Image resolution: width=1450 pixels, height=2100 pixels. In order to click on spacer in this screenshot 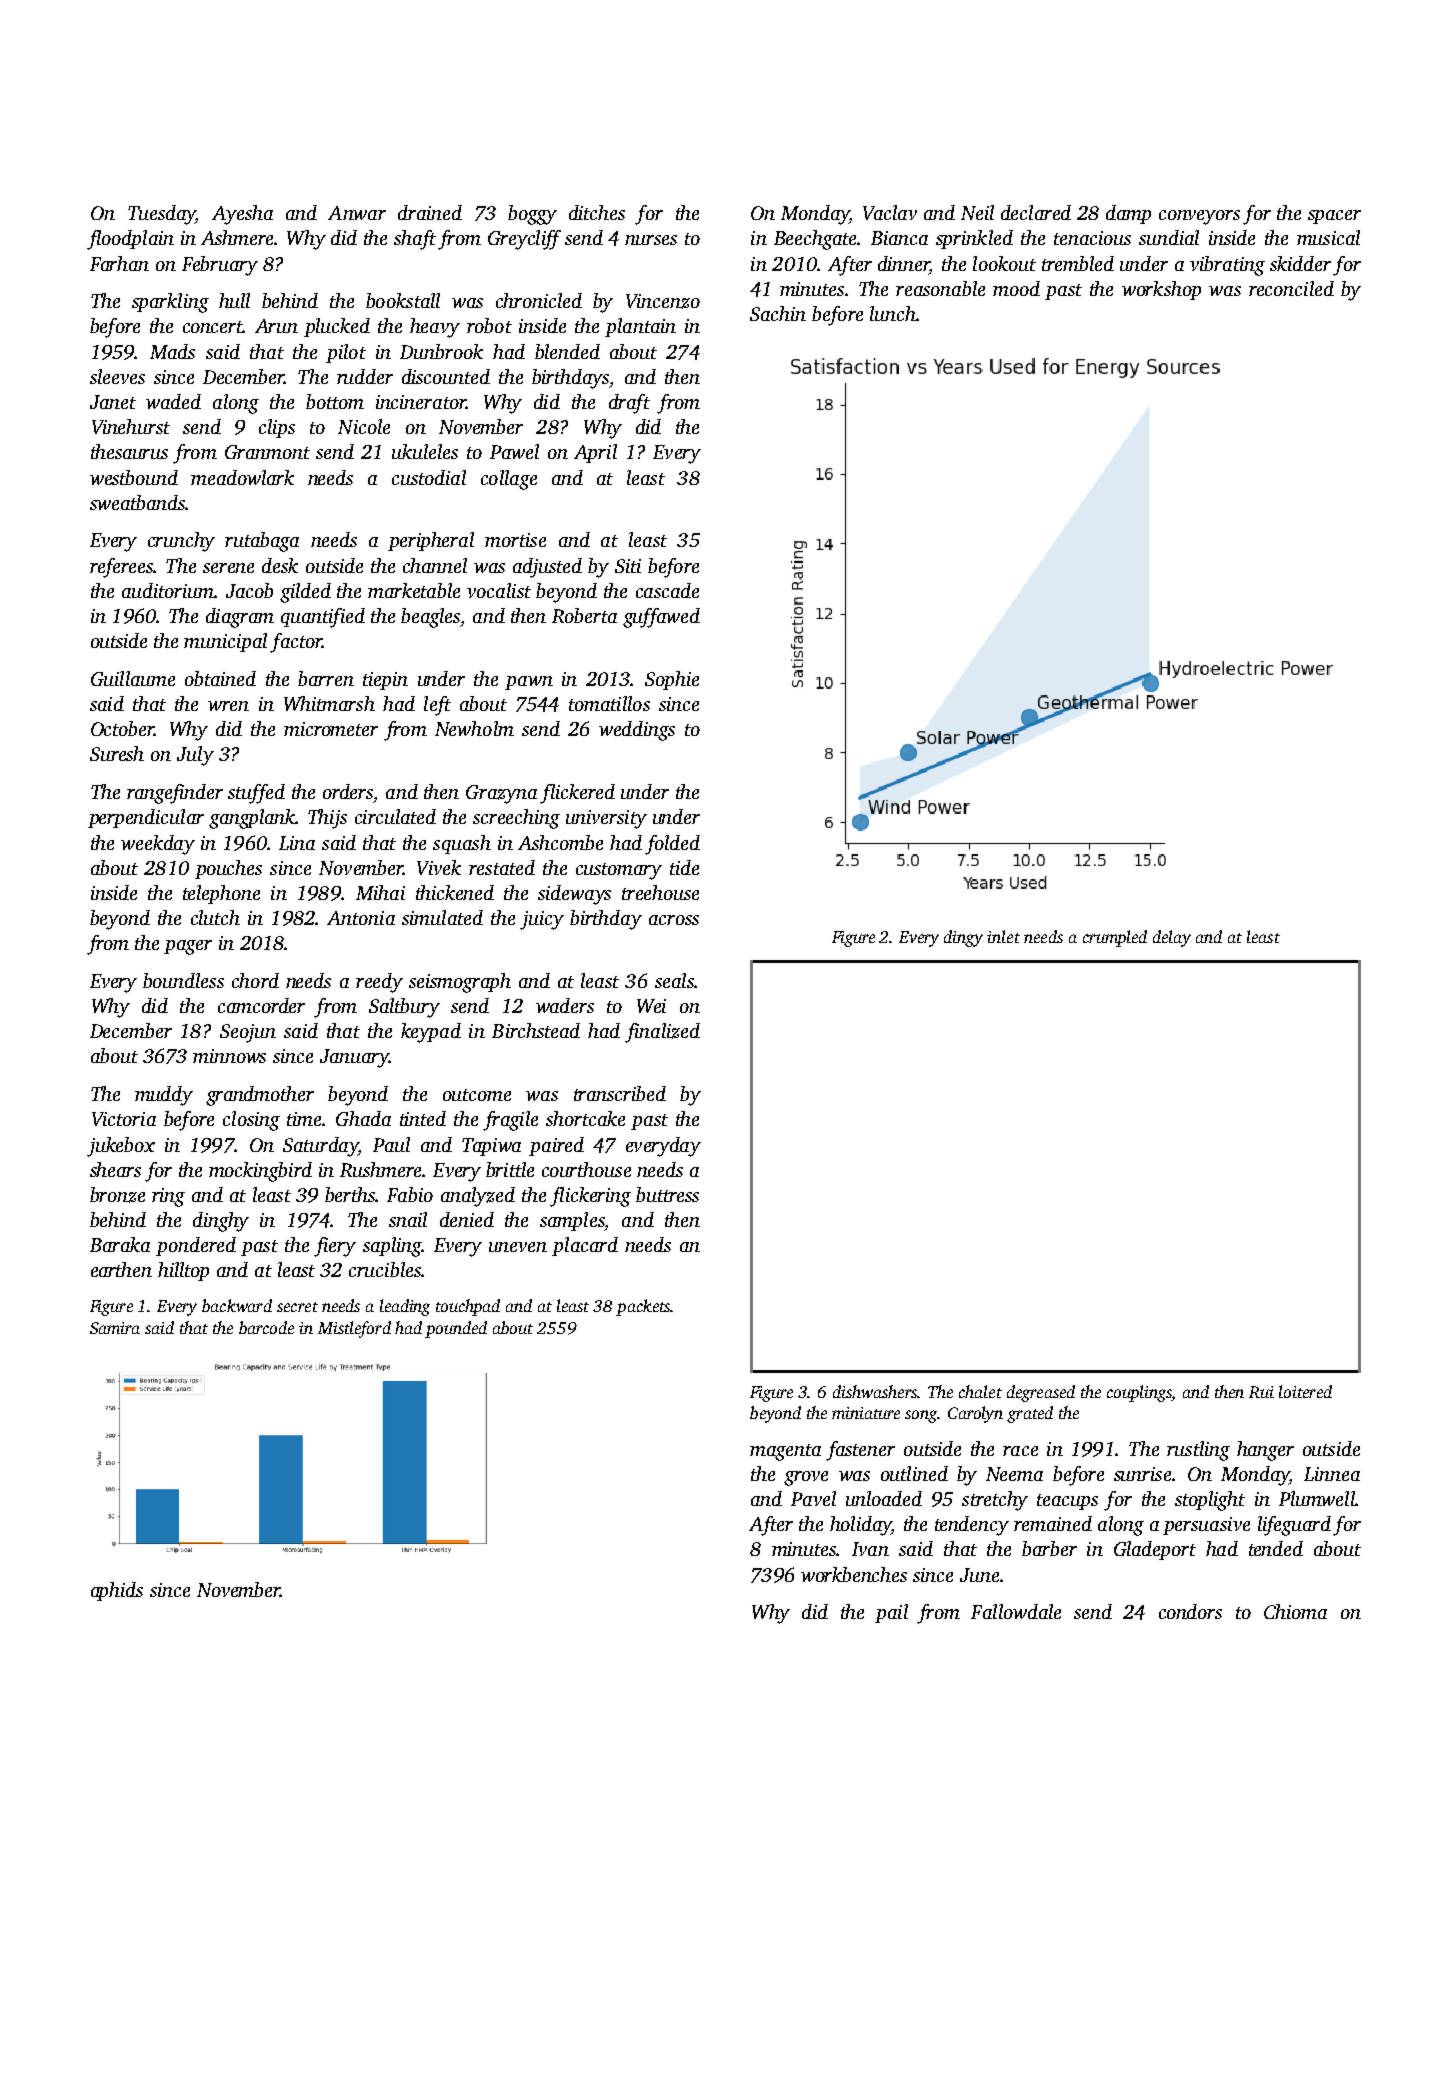, I will do `click(1334, 217)`.
